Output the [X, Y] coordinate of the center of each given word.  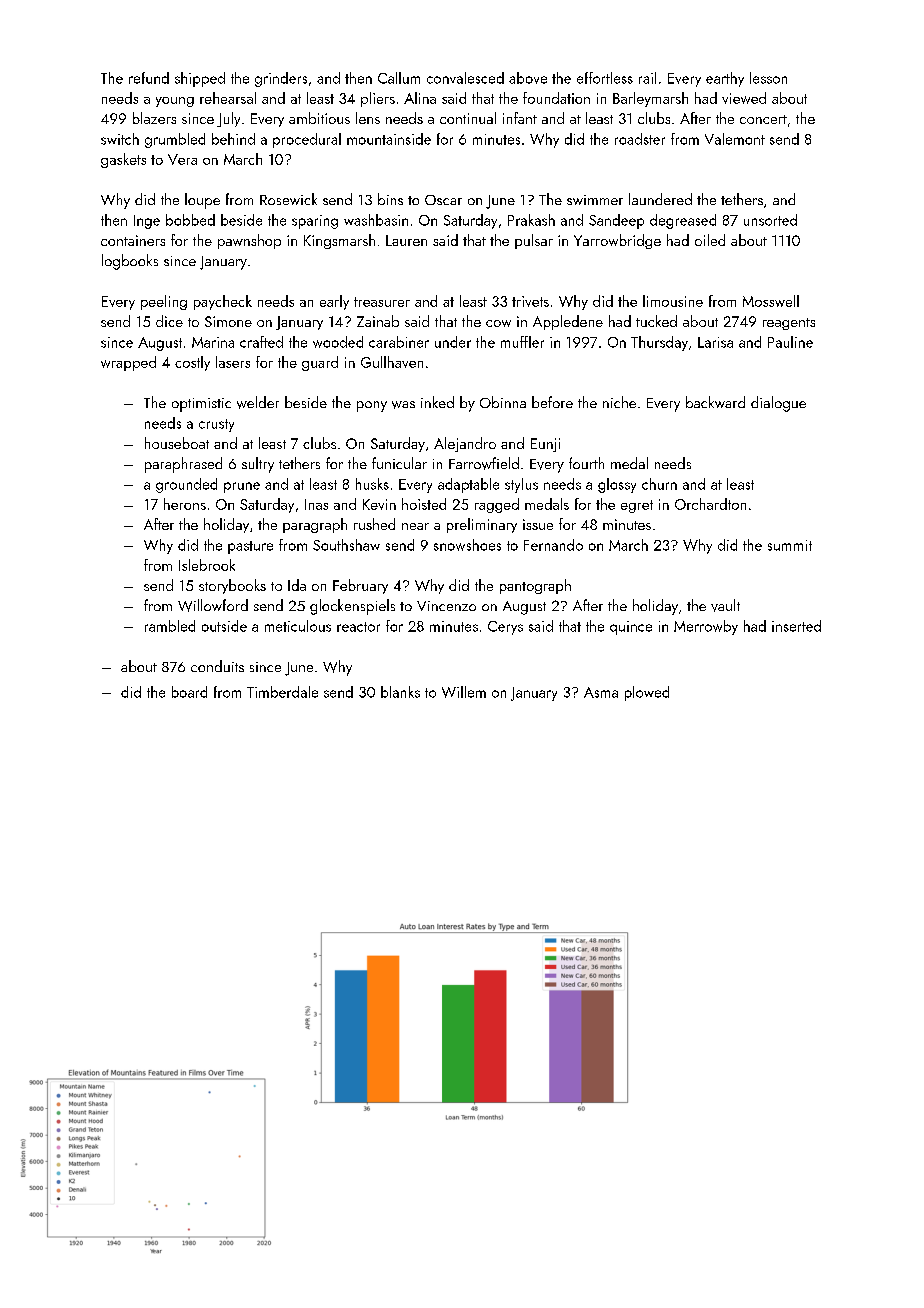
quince [631, 628]
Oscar [443, 200]
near [415, 526]
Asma [601, 692]
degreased [683, 221]
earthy [725, 79]
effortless [605, 78]
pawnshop [249, 241]
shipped [200, 79]
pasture [250, 547]
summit [790, 545]
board [189, 692]
